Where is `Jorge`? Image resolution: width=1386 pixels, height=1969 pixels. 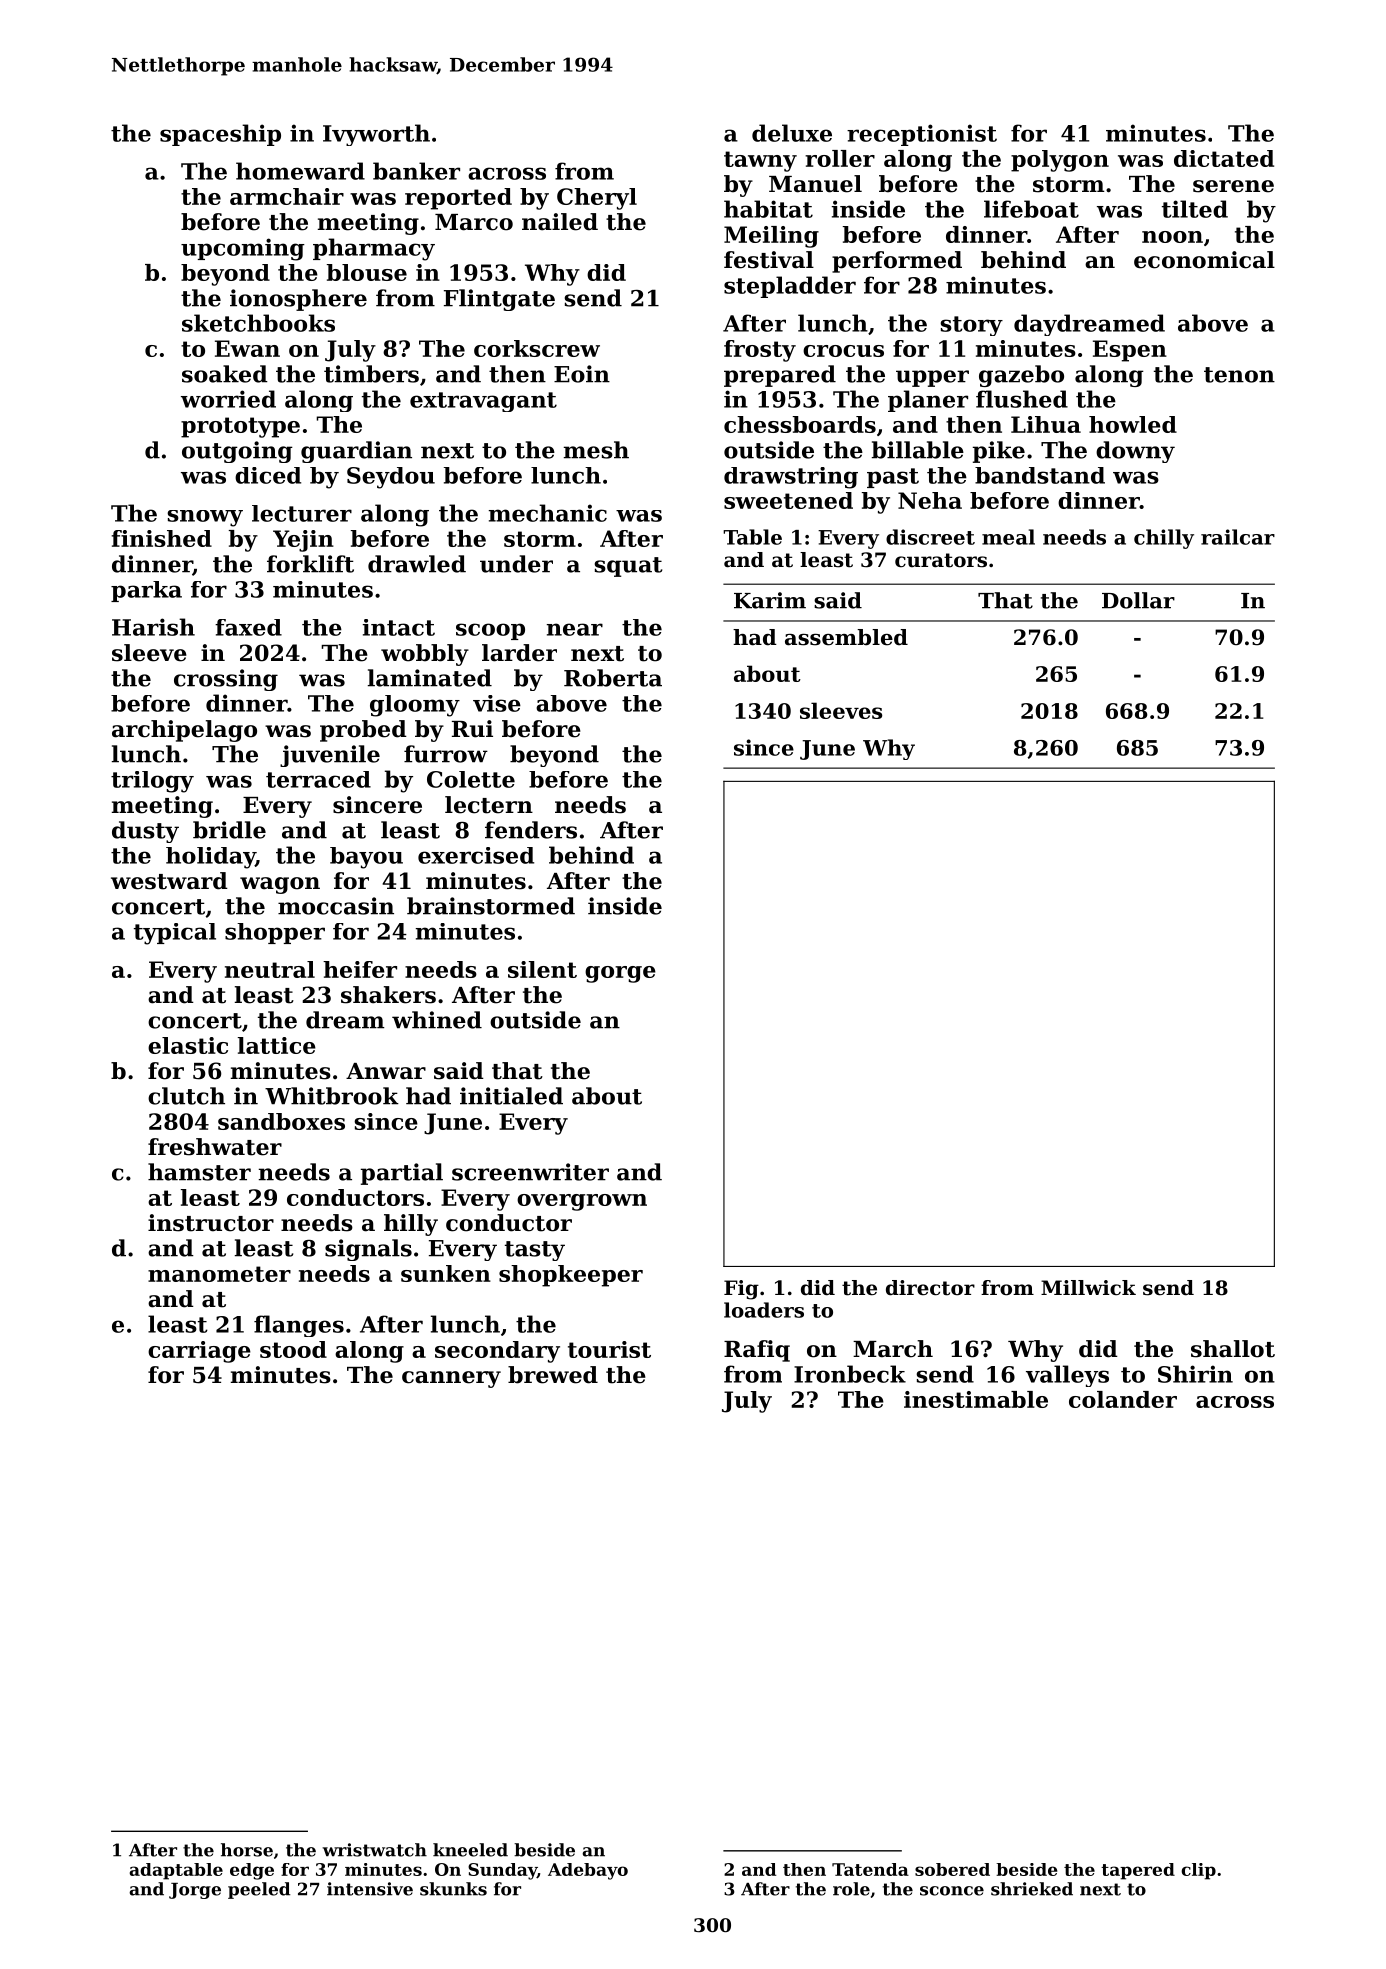
Jorge is located at coordinates (195, 1891).
